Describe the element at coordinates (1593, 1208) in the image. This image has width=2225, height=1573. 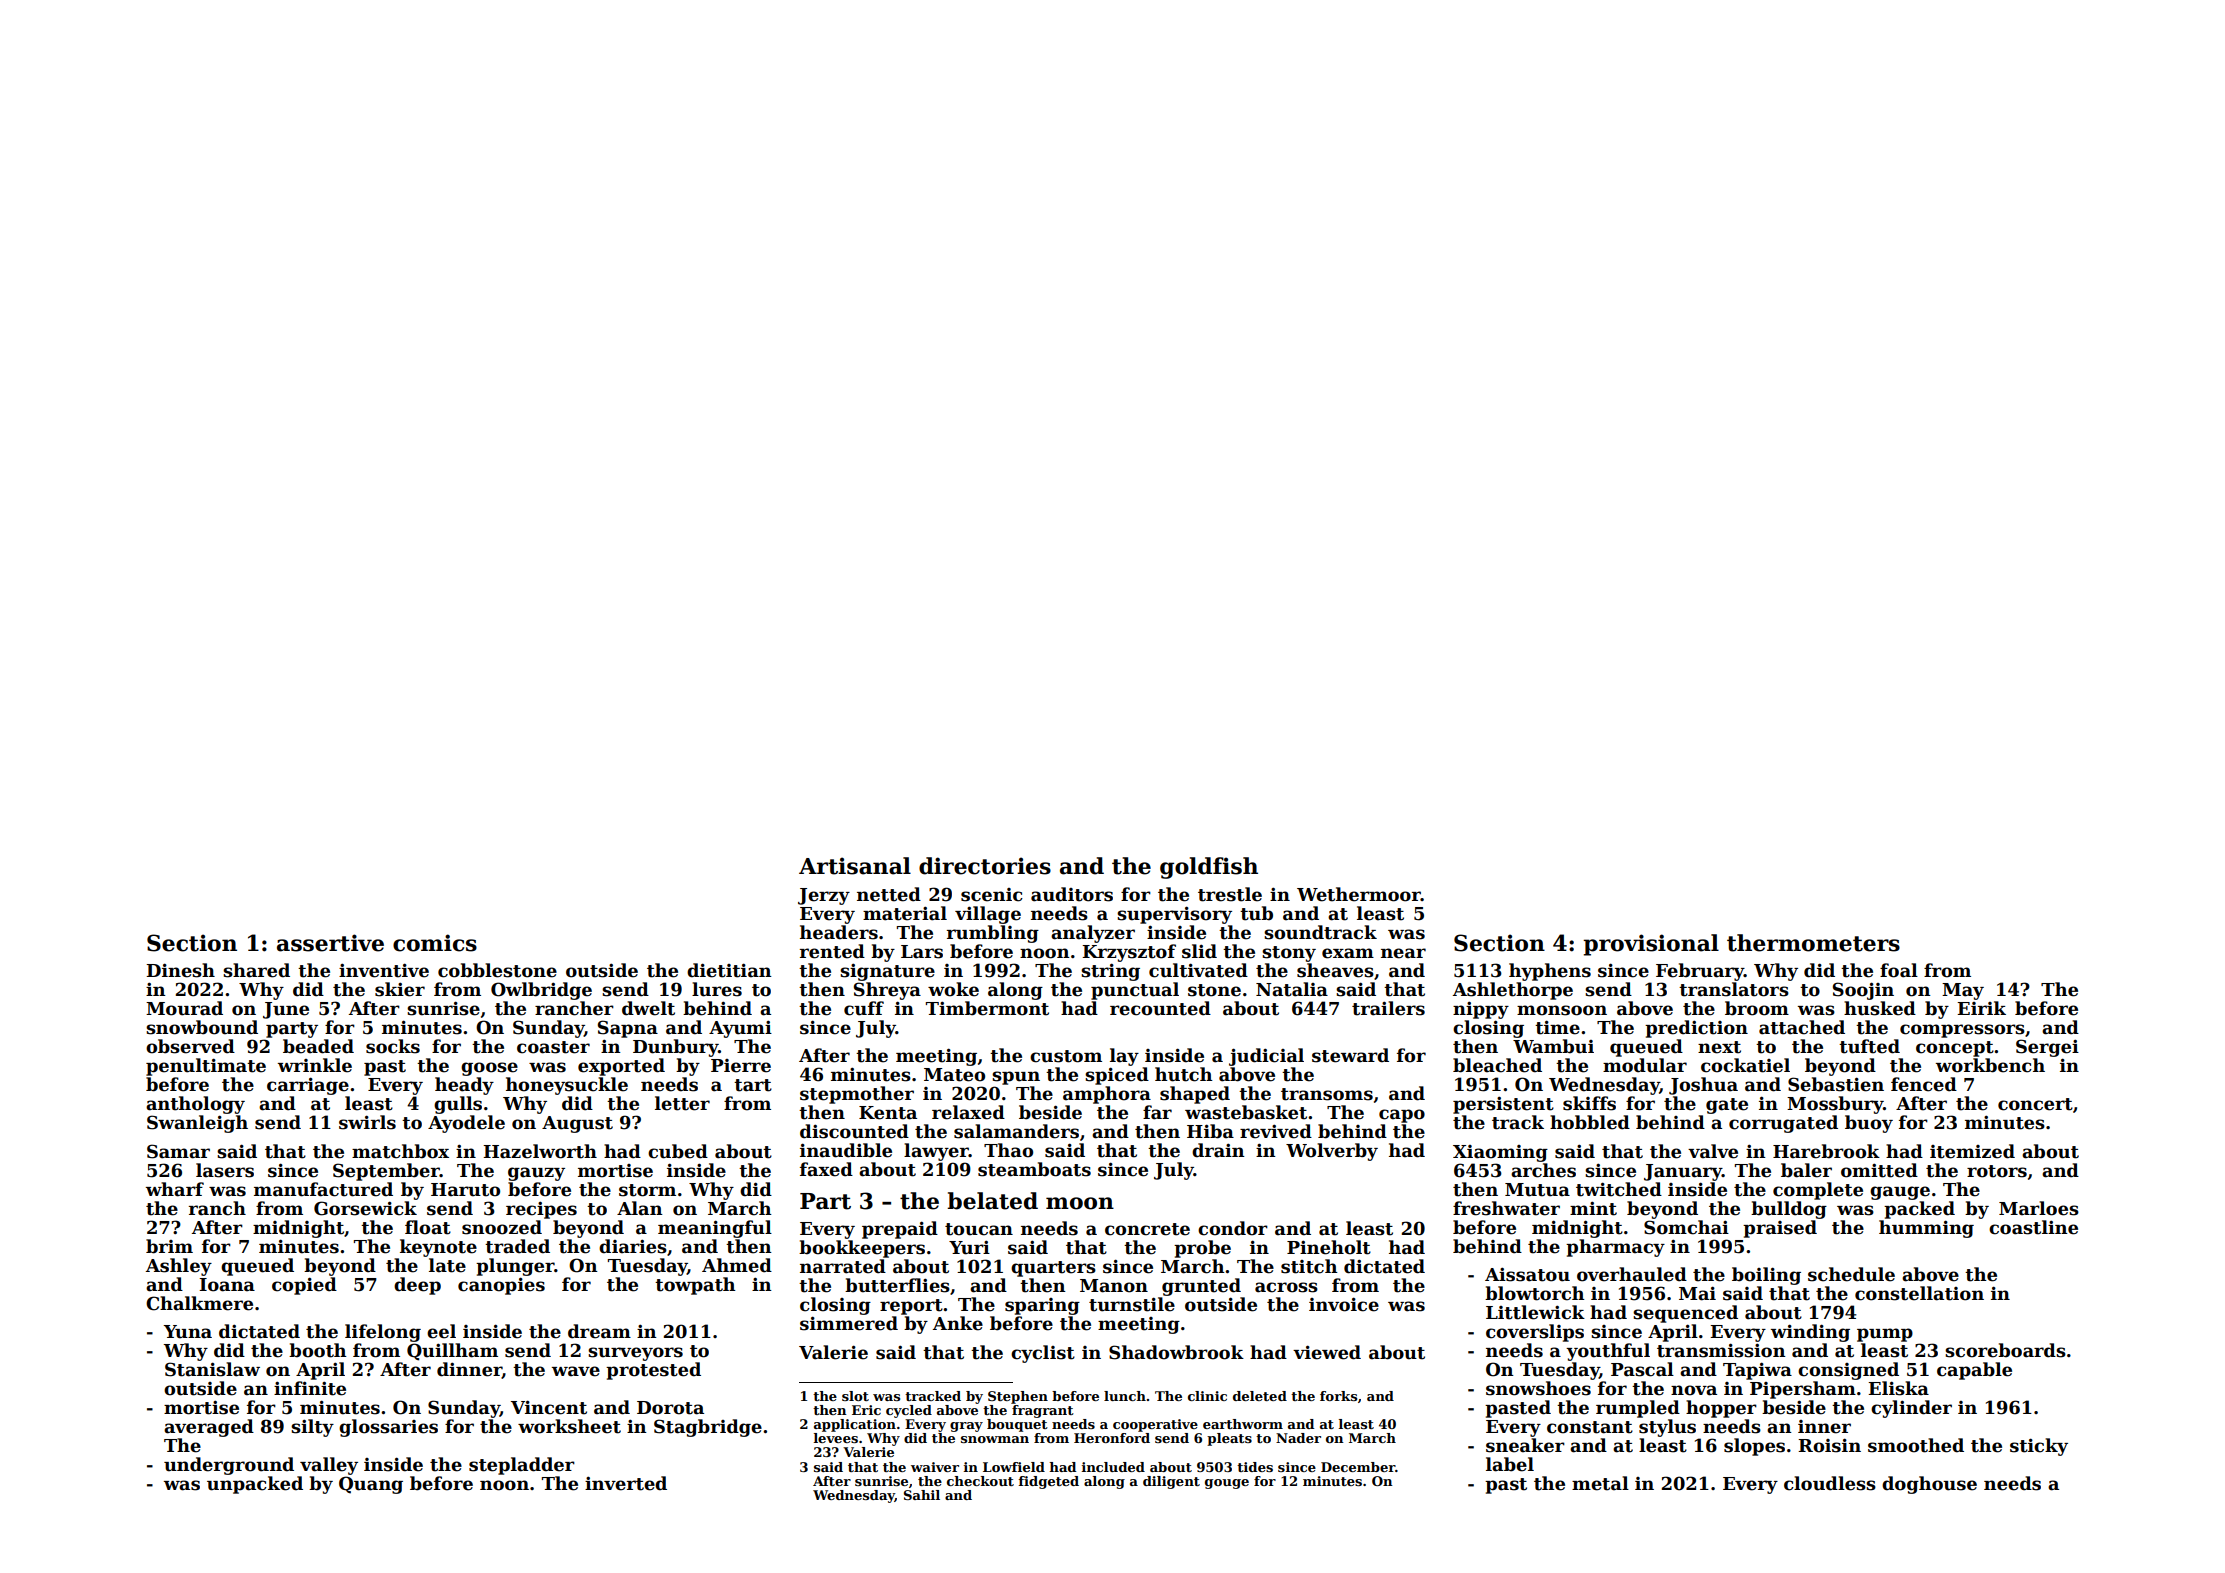
I see `mint` at that location.
